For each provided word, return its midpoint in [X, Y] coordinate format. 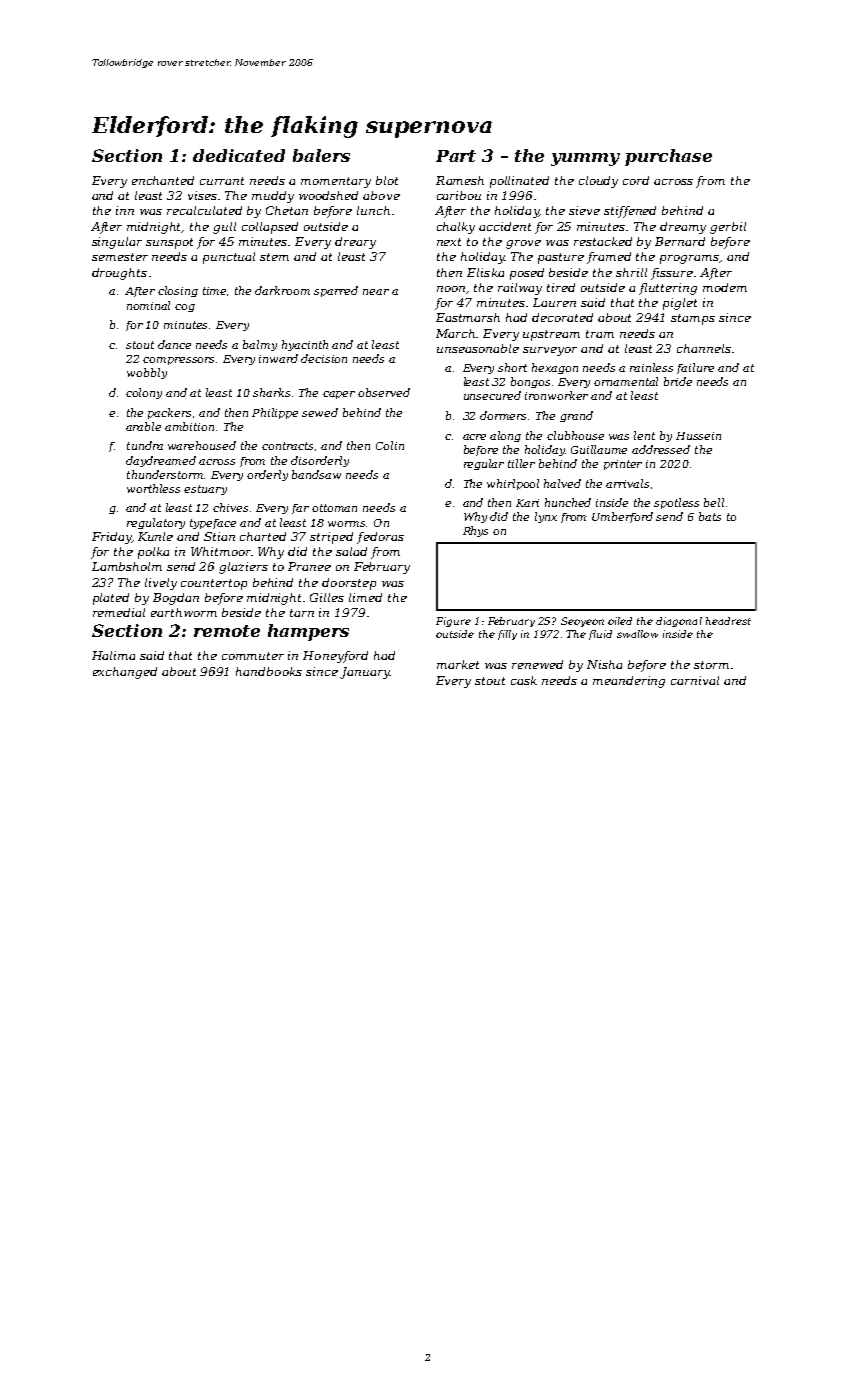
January [365, 673]
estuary [205, 490]
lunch [373, 210]
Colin [390, 445]
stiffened [630, 212]
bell [714, 502]
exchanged [125, 673]
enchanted [163, 180]
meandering [629, 682]
